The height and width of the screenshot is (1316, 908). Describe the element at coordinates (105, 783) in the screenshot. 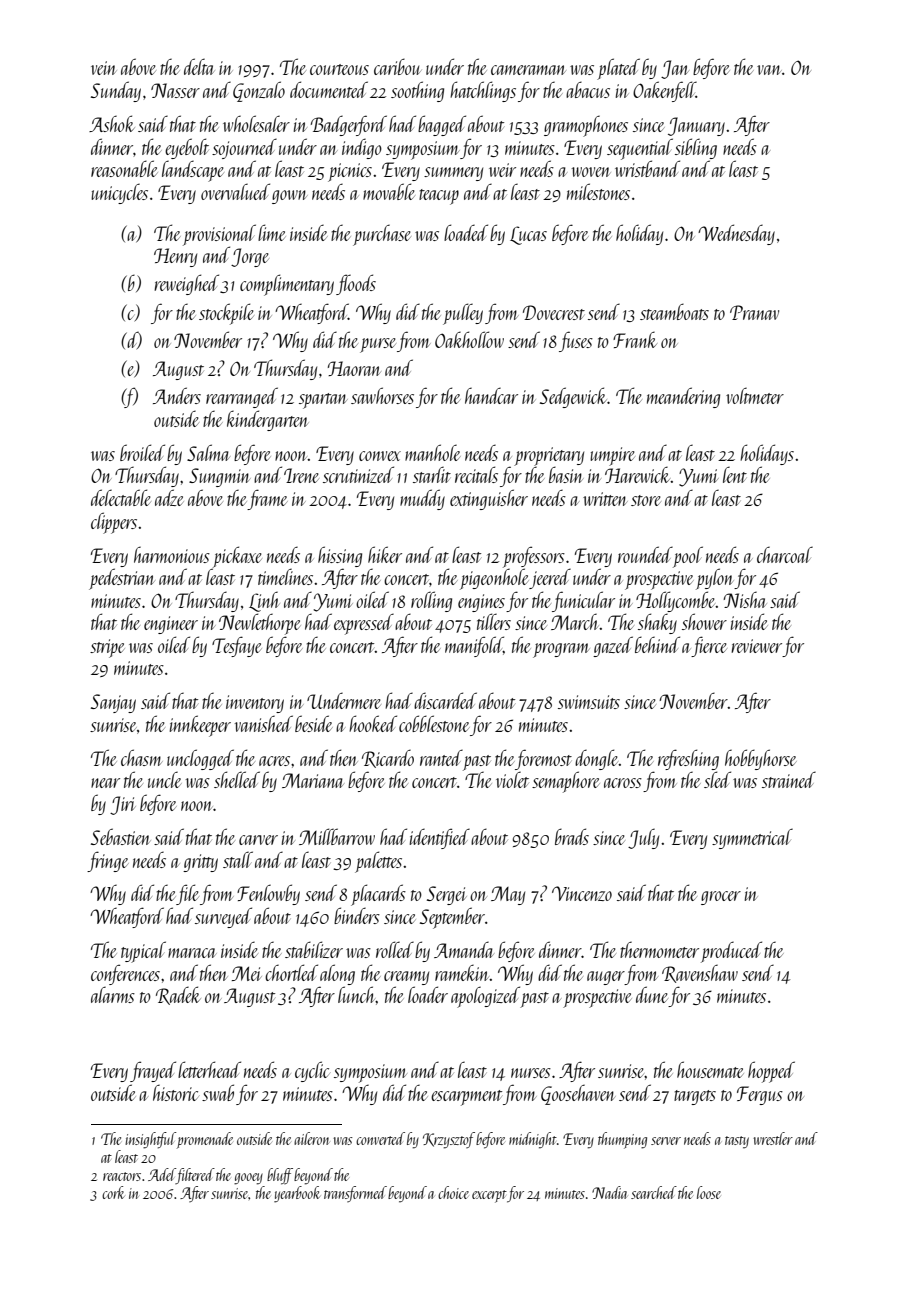

I see `near` at that location.
